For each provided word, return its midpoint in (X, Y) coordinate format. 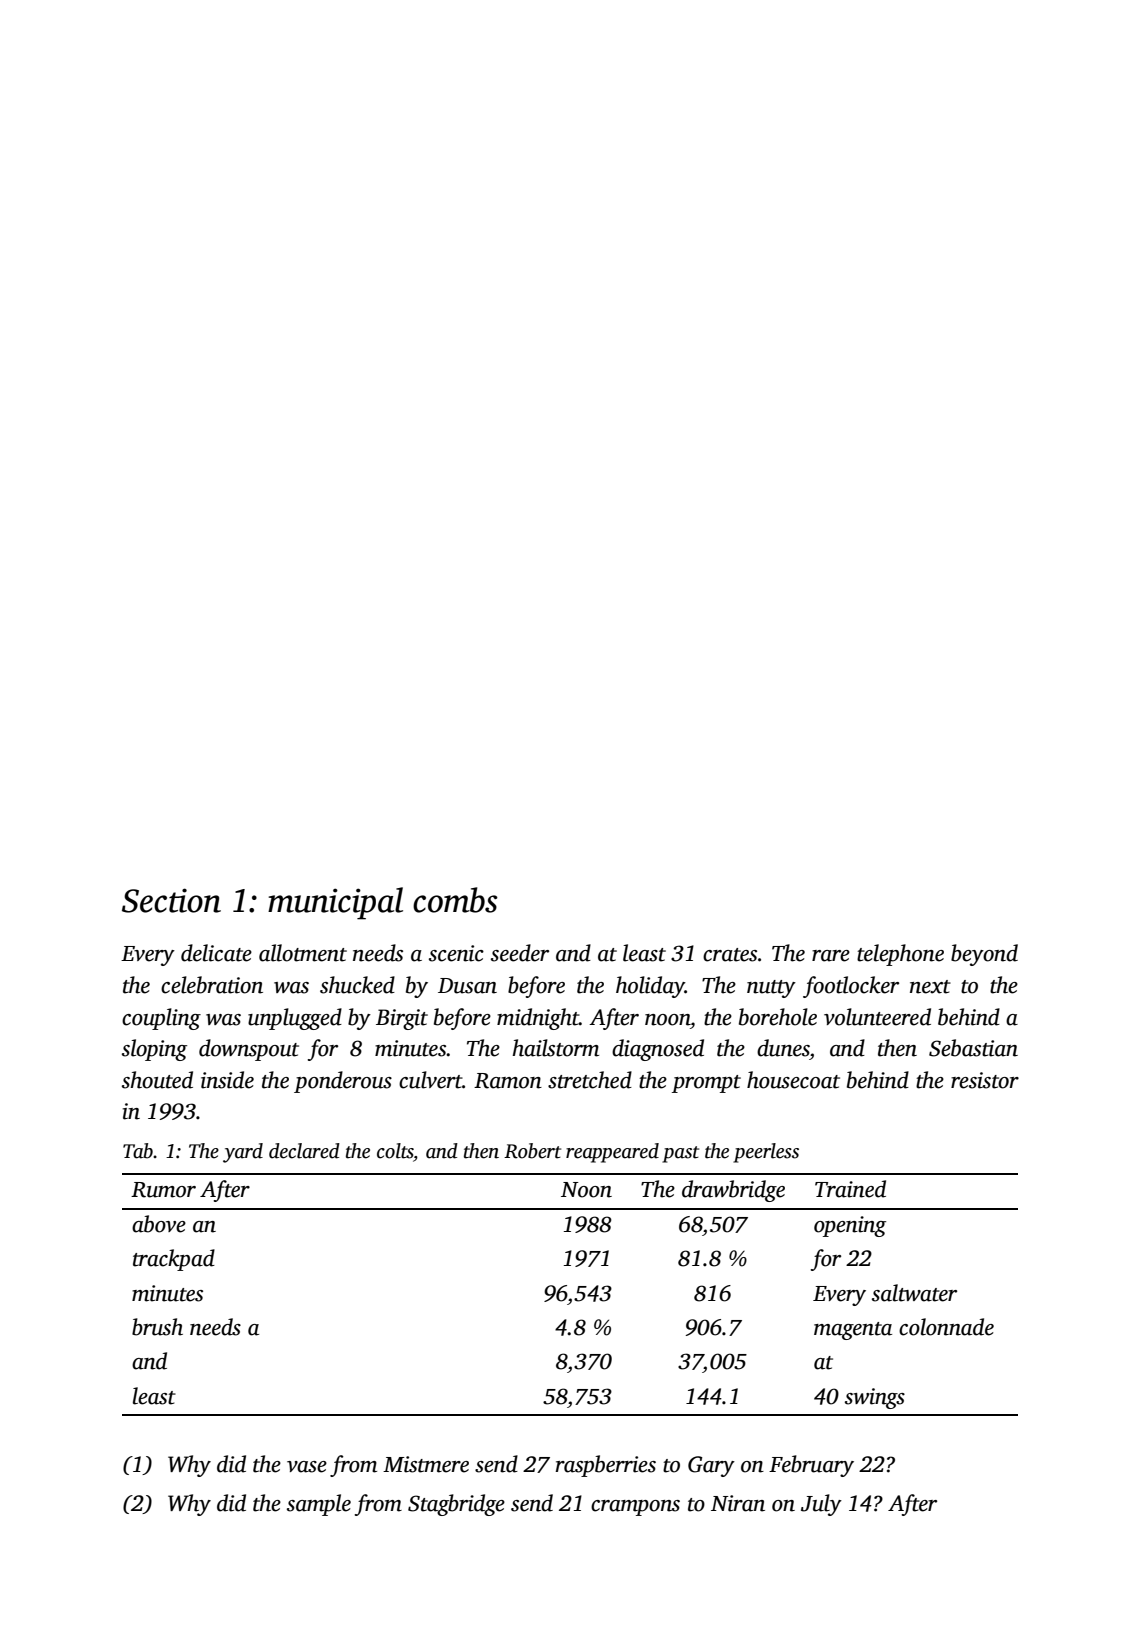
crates (730, 955)
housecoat (793, 1080)
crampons (635, 1508)
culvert (430, 1080)
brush (157, 1327)
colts (395, 1151)
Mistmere (426, 1464)
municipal (335, 903)
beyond (984, 955)
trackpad (174, 1260)
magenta (853, 1331)
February (811, 1466)
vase (307, 1467)
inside (227, 1080)
